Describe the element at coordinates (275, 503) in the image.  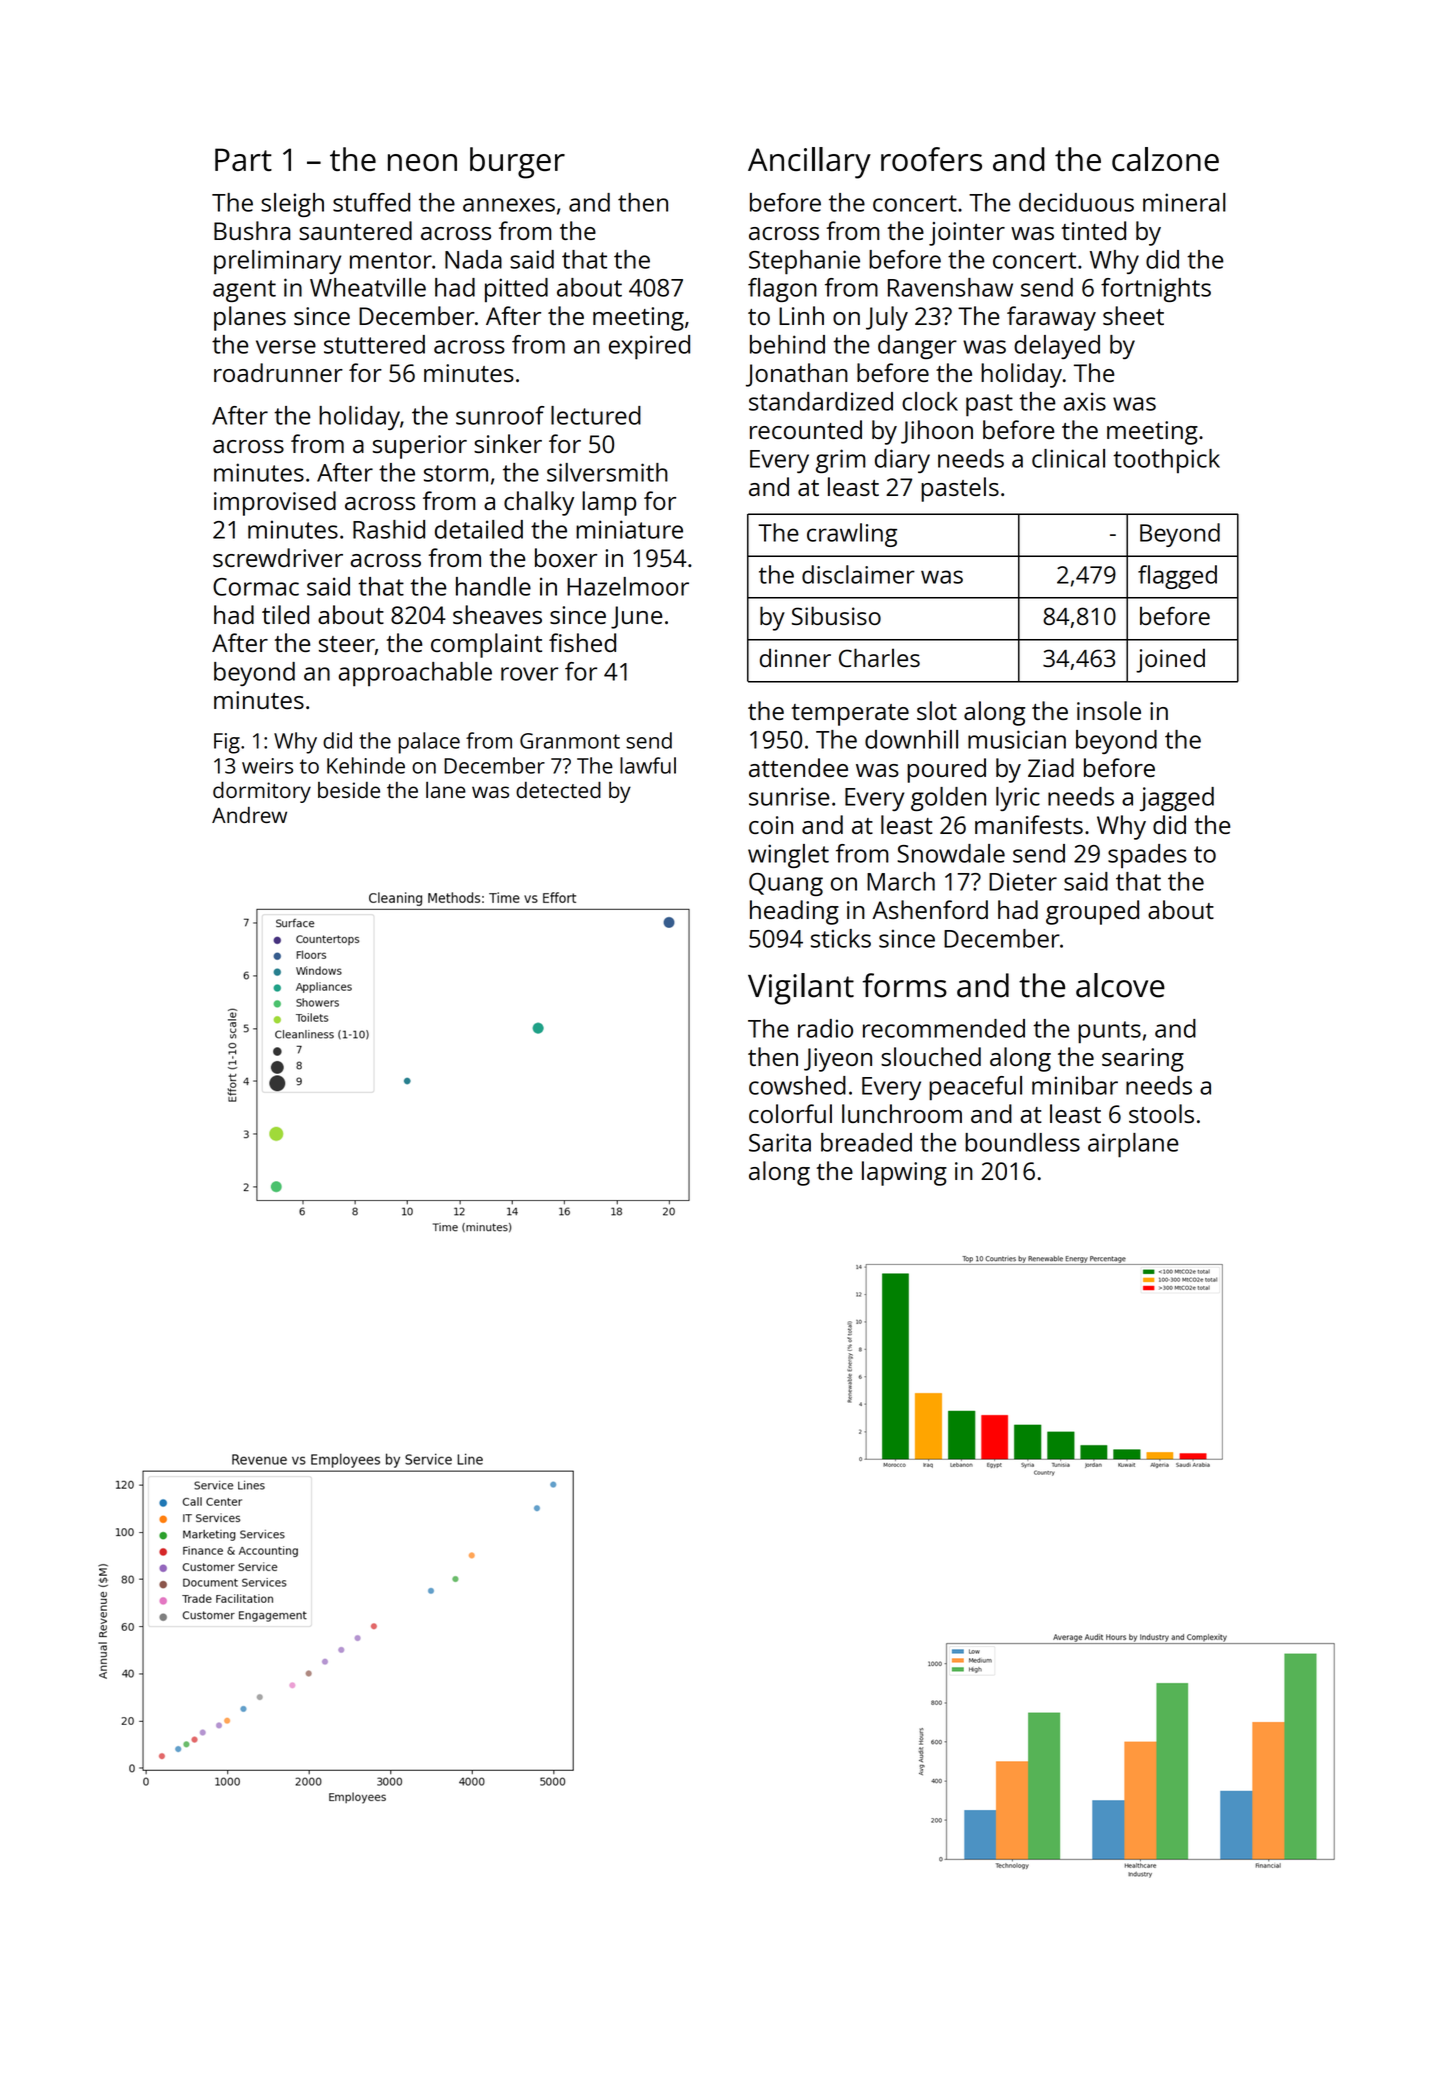
I see `improvised` at that location.
